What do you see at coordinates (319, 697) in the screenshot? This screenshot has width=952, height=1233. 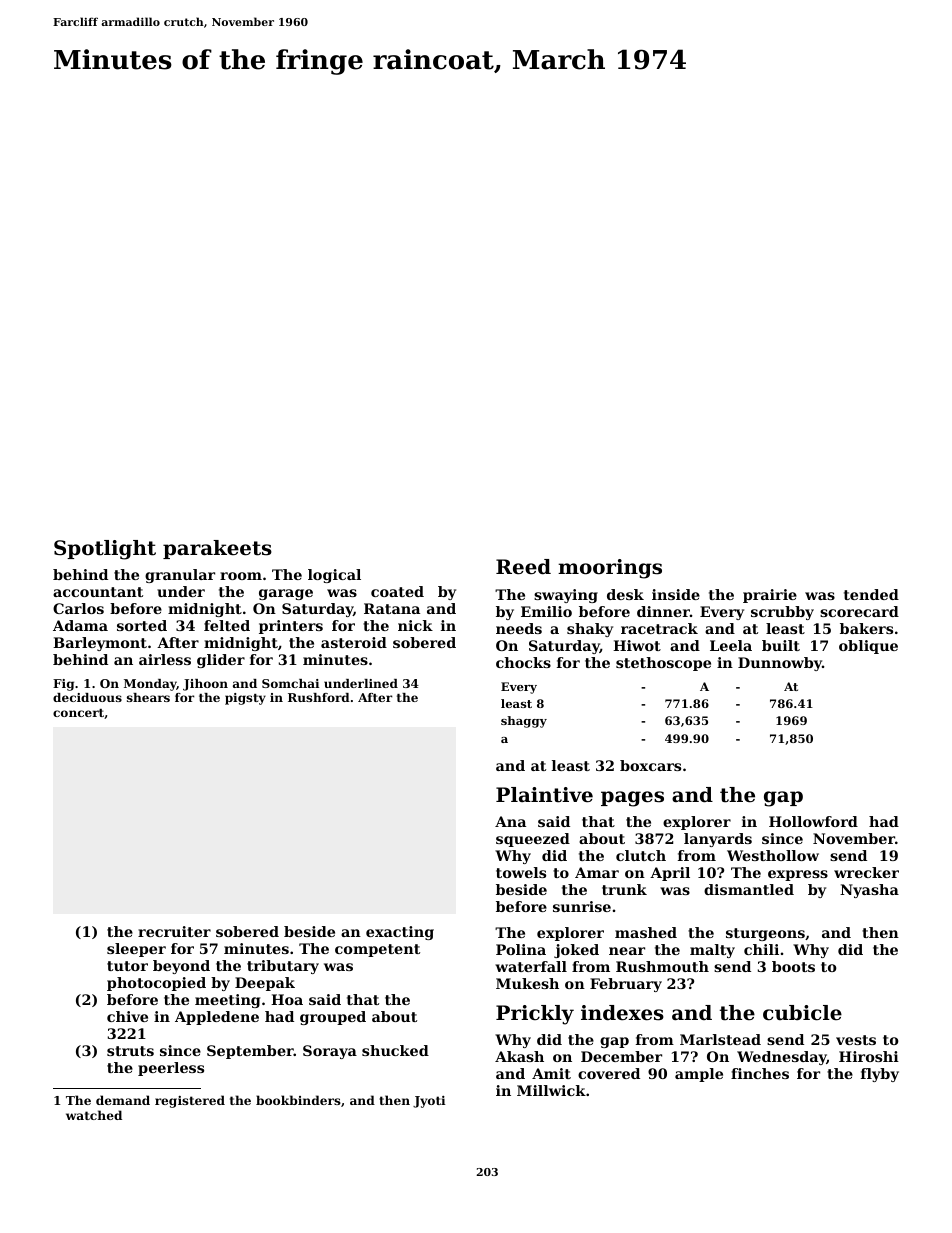 I see `Rushford` at bounding box center [319, 697].
